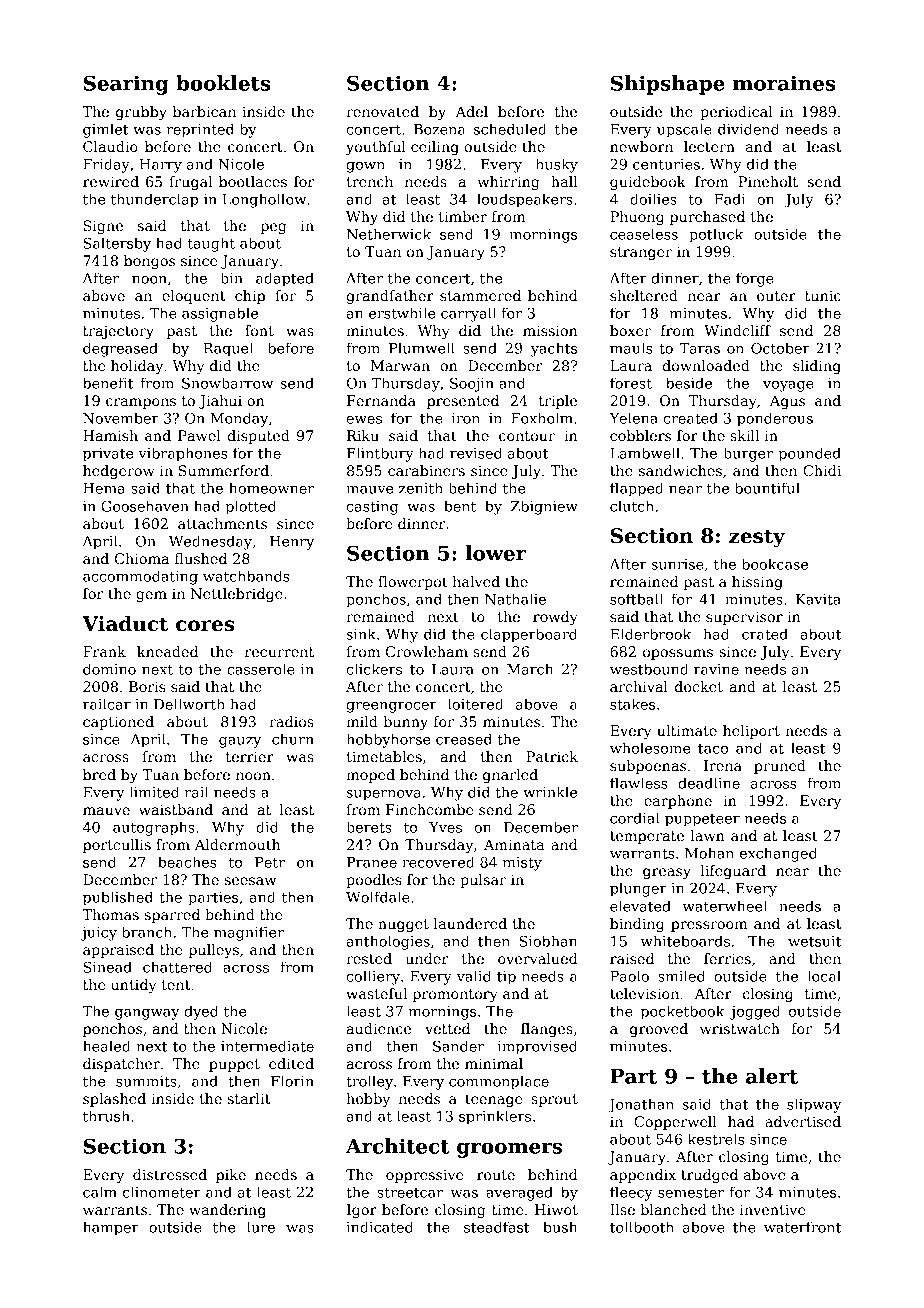  I want to click on gnarled, so click(510, 776).
